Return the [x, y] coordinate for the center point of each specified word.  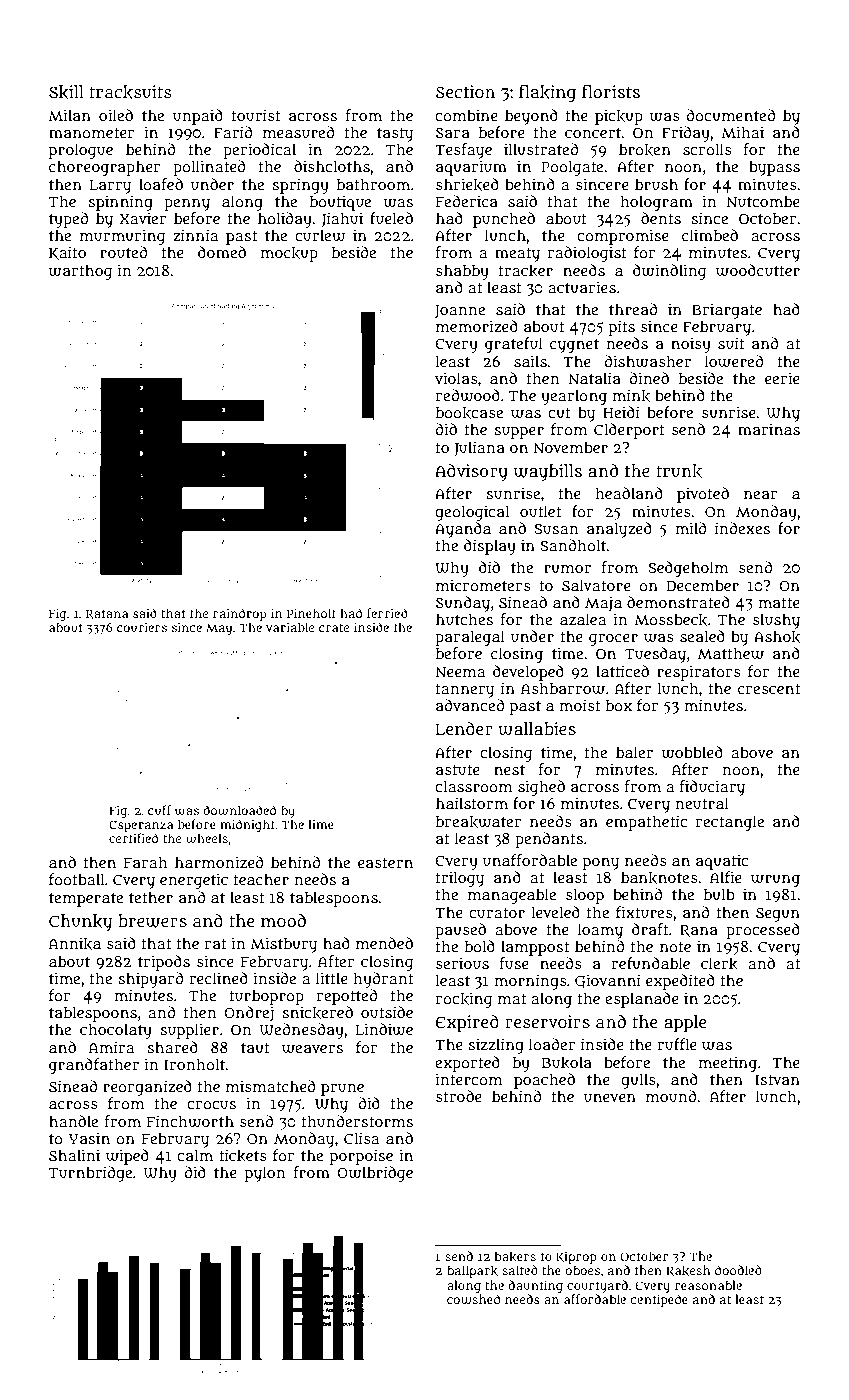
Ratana [107, 614]
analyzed [619, 530]
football [77, 879]
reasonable [708, 1285]
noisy [691, 345]
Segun [778, 915]
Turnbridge [90, 1174]
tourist [256, 115]
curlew [320, 235]
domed [222, 252]
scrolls [707, 149]
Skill [66, 92]
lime [321, 824]
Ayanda [463, 530]
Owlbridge [375, 1174]
